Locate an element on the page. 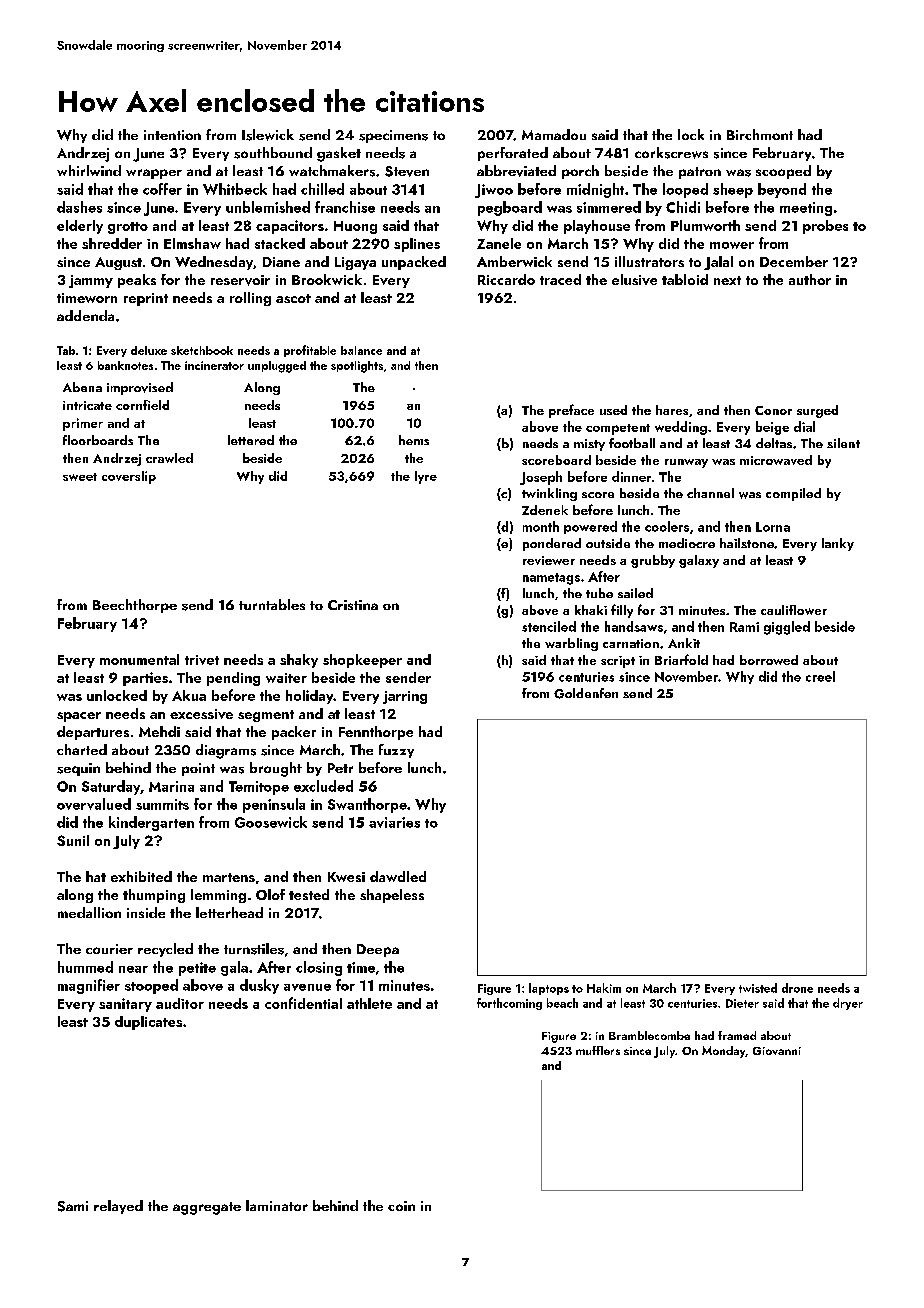  intention is located at coordinates (172, 135).
